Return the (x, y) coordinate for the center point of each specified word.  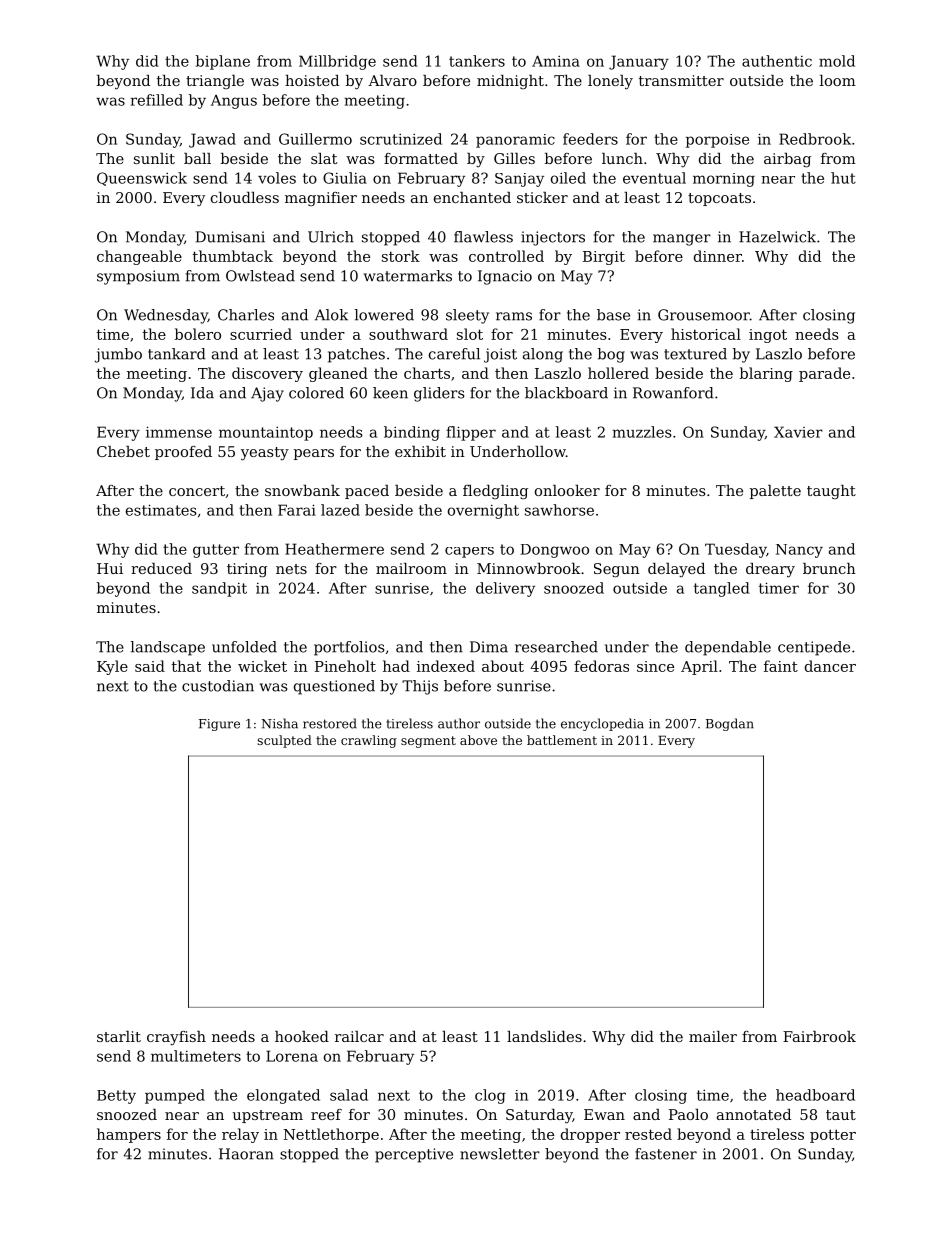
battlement (562, 740)
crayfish (176, 1038)
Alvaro (392, 80)
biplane (223, 62)
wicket (262, 666)
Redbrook (815, 139)
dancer (830, 666)
